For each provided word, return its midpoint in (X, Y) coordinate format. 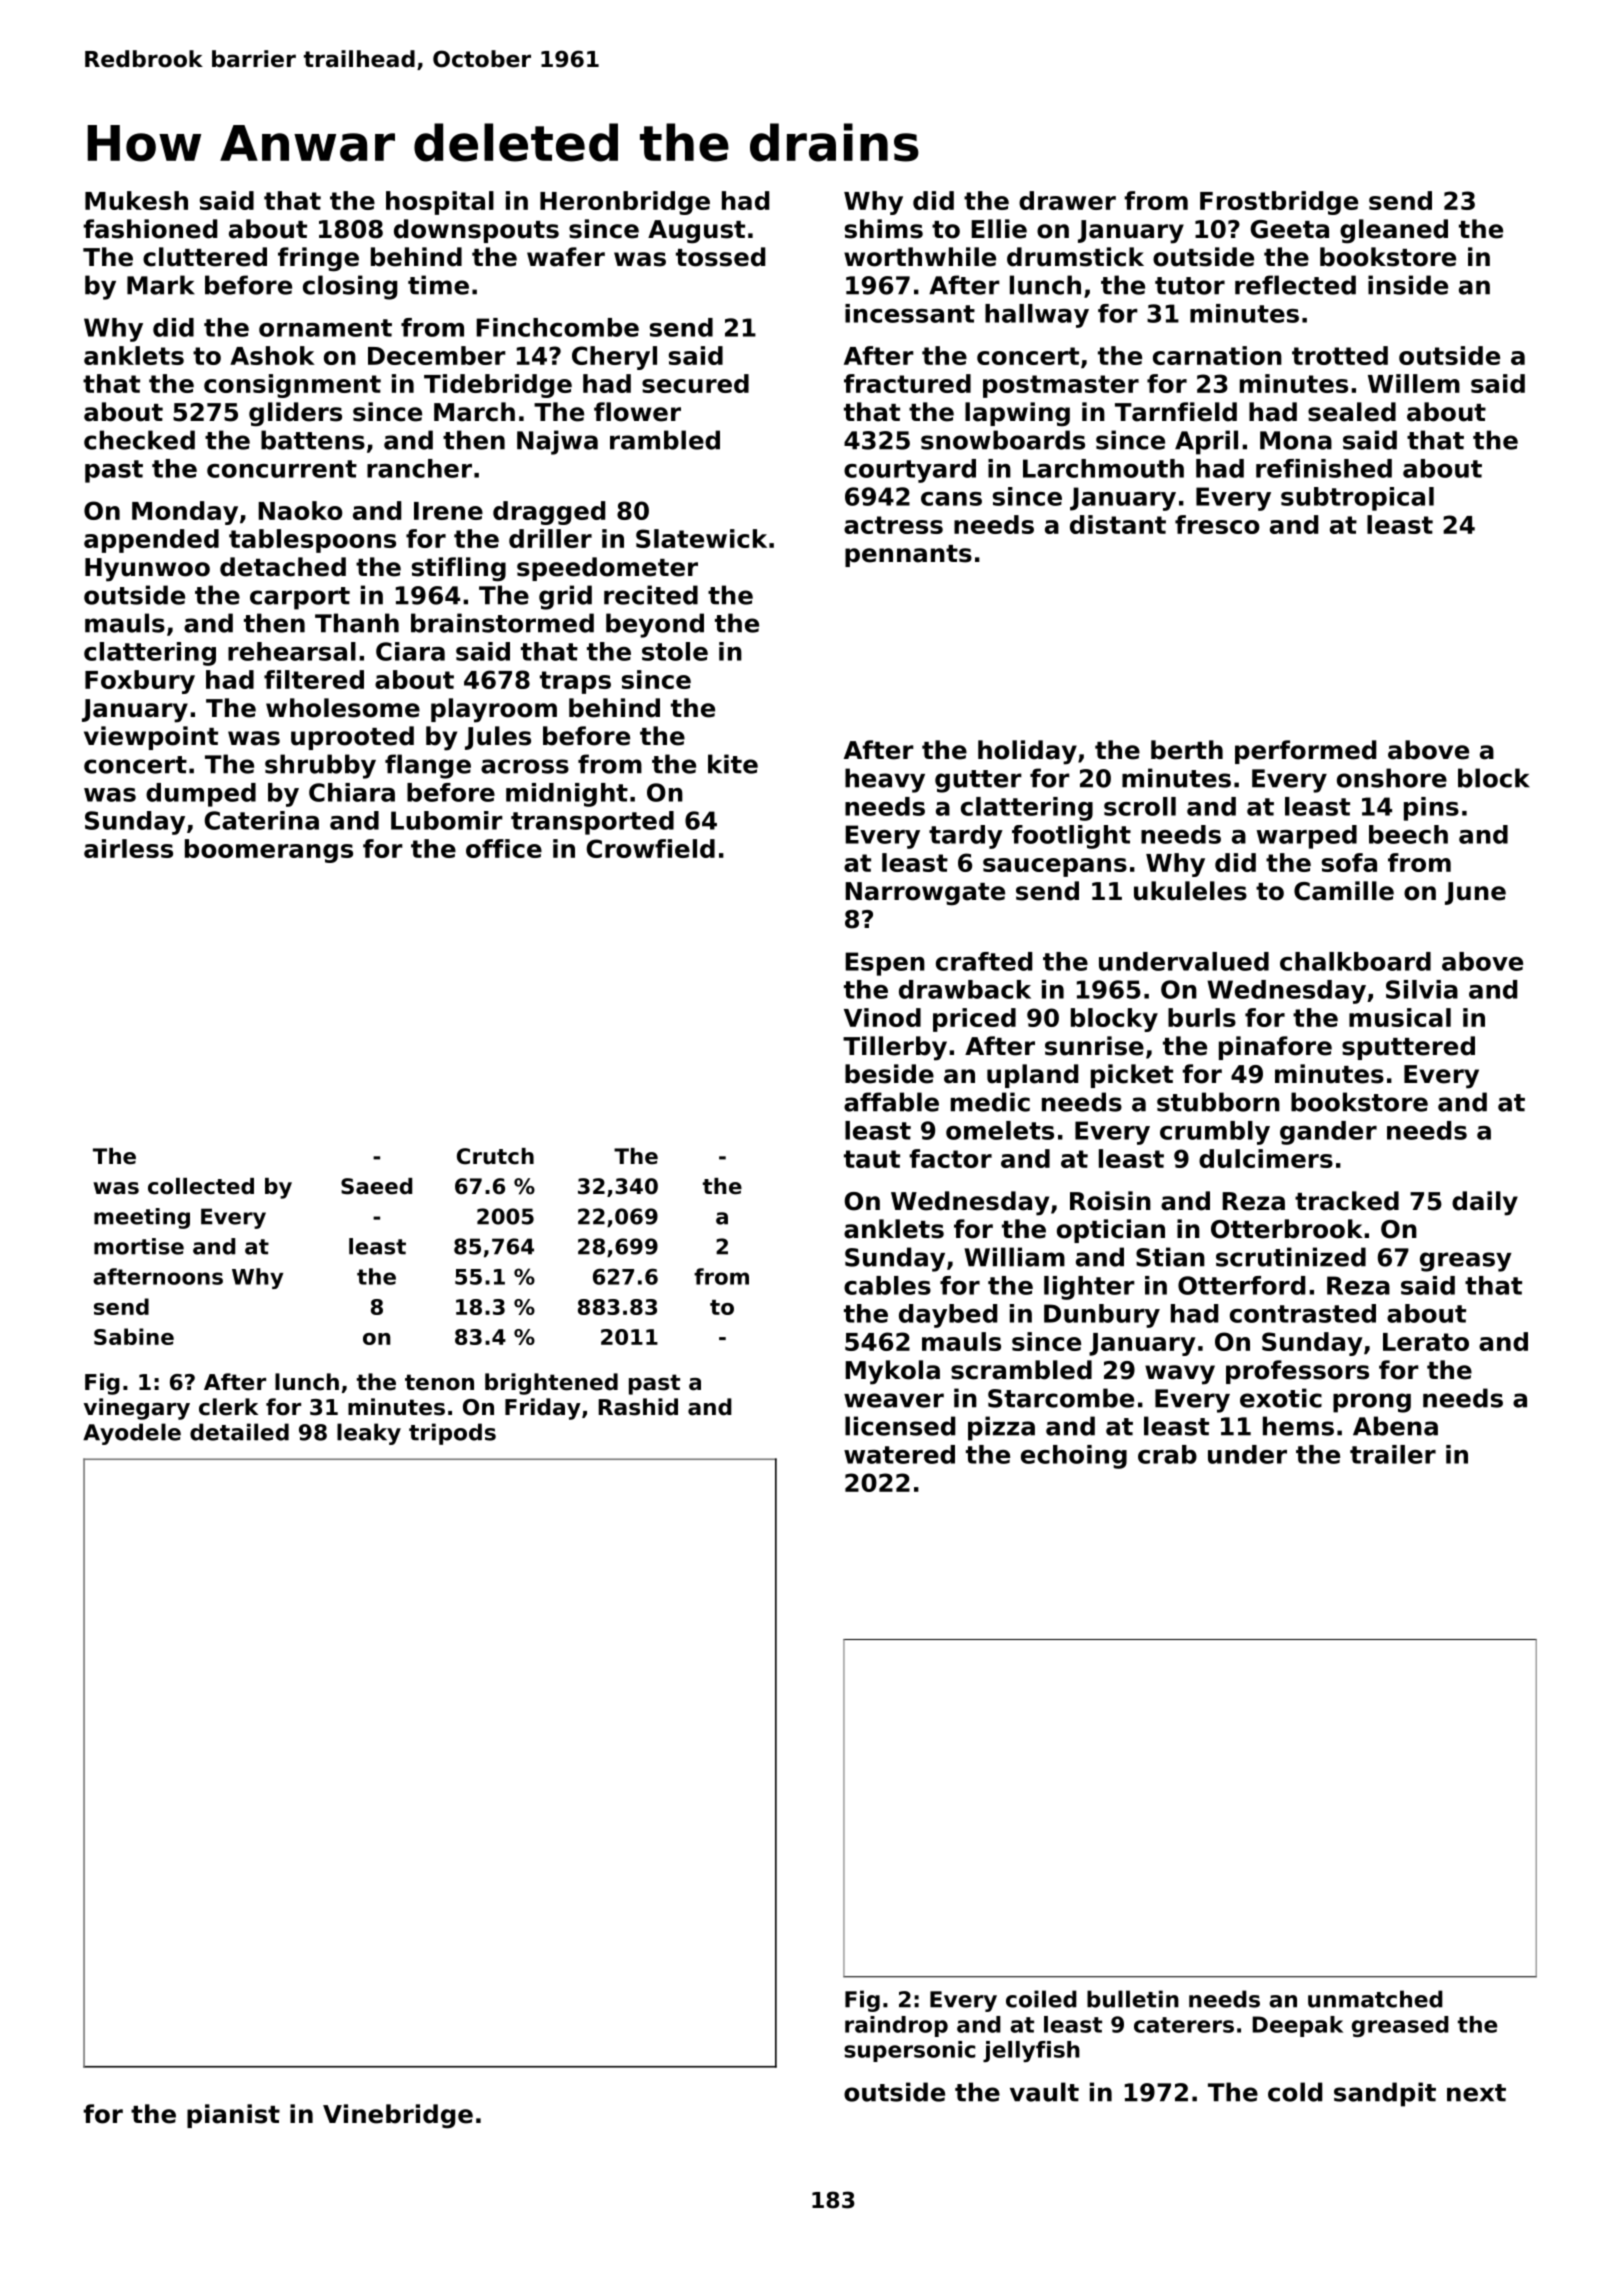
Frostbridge (1279, 203)
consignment (292, 386)
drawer (1067, 200)
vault (1044, 2092)
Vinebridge (398, 2116)
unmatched (1375, 1999)
